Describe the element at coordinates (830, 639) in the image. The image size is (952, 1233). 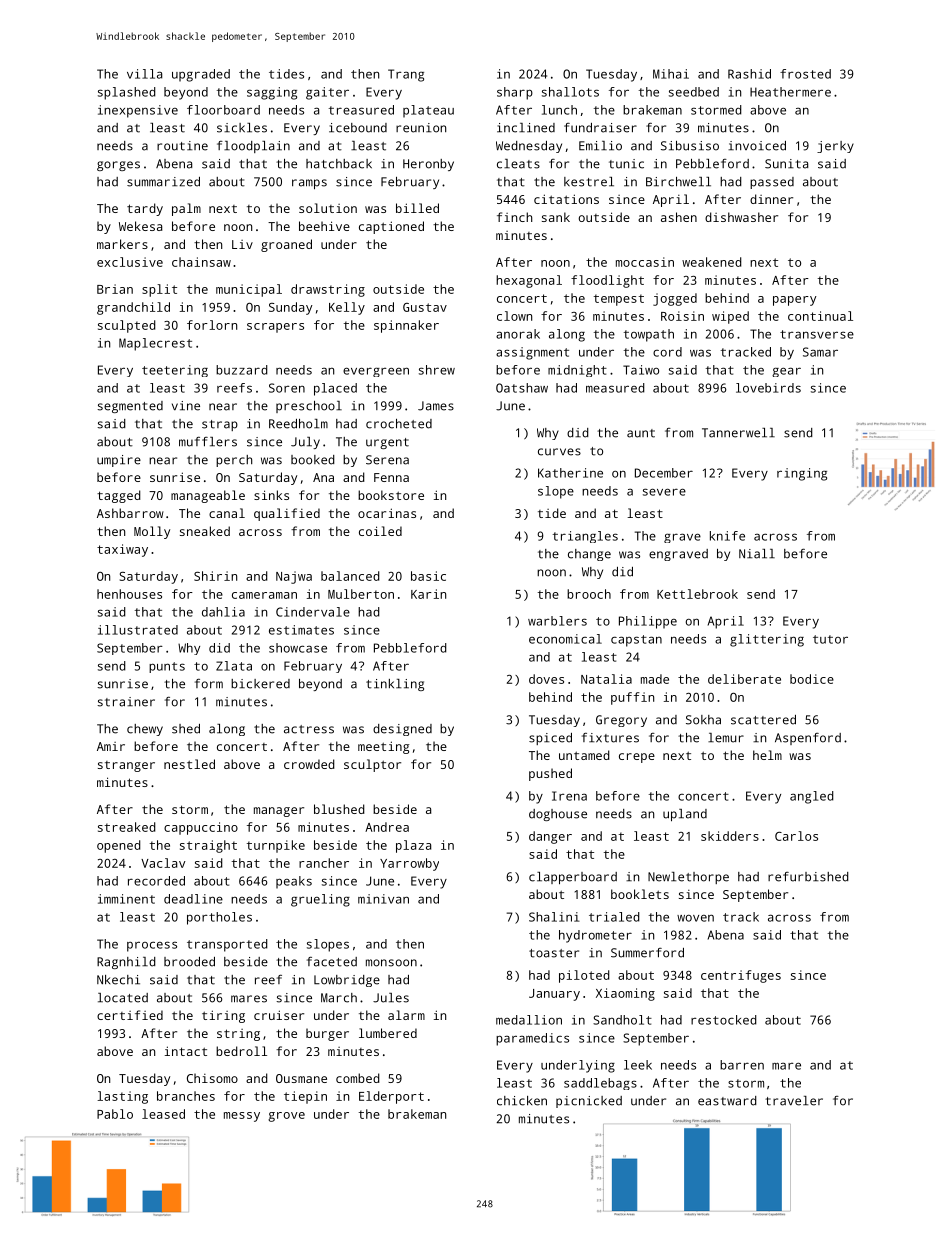
I see `tutor` at that location.
